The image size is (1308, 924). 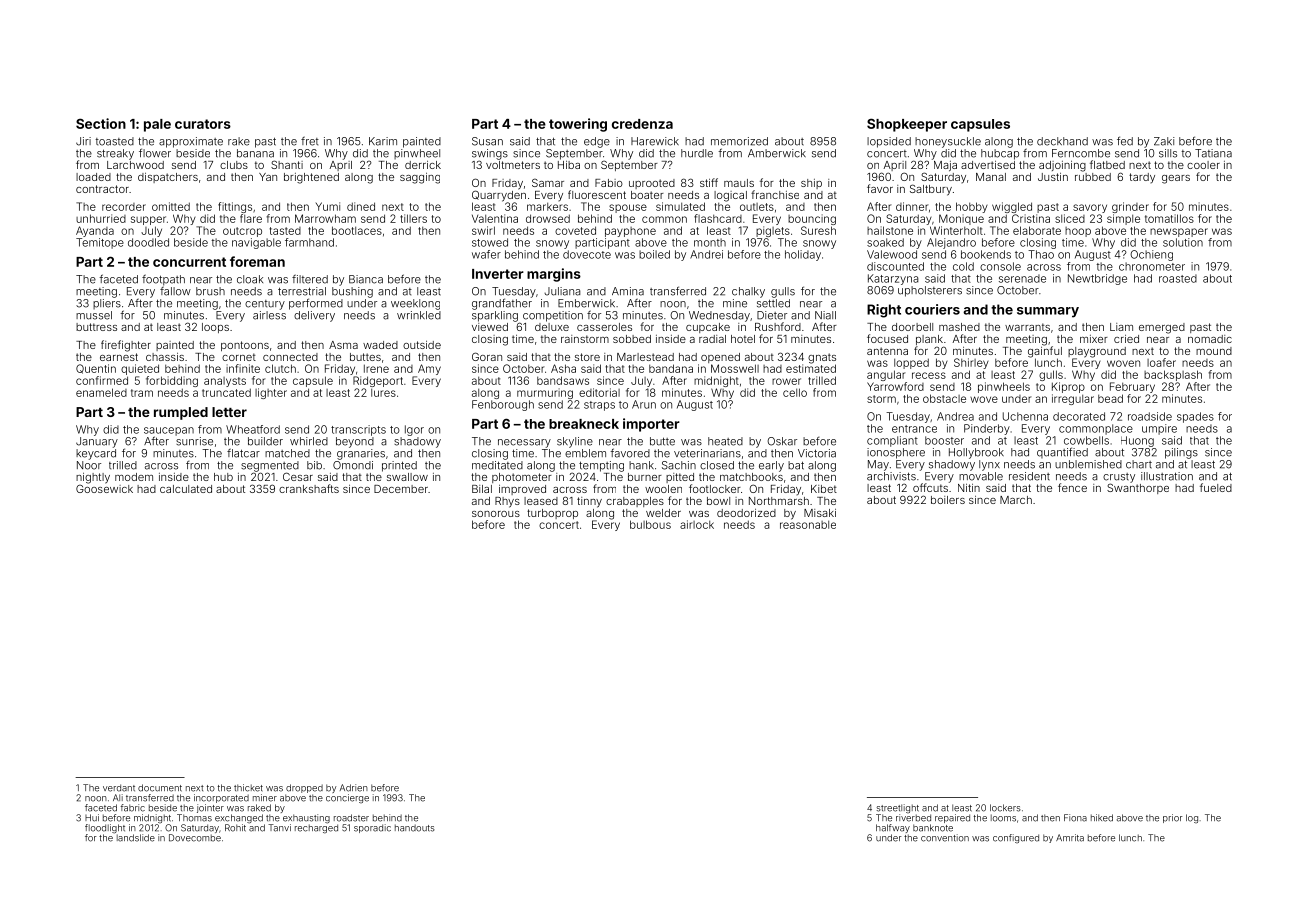 What do you see at coordinates (907, 125) in the page?
I see `Shopkeeper` at bounding box center [907, 125].
